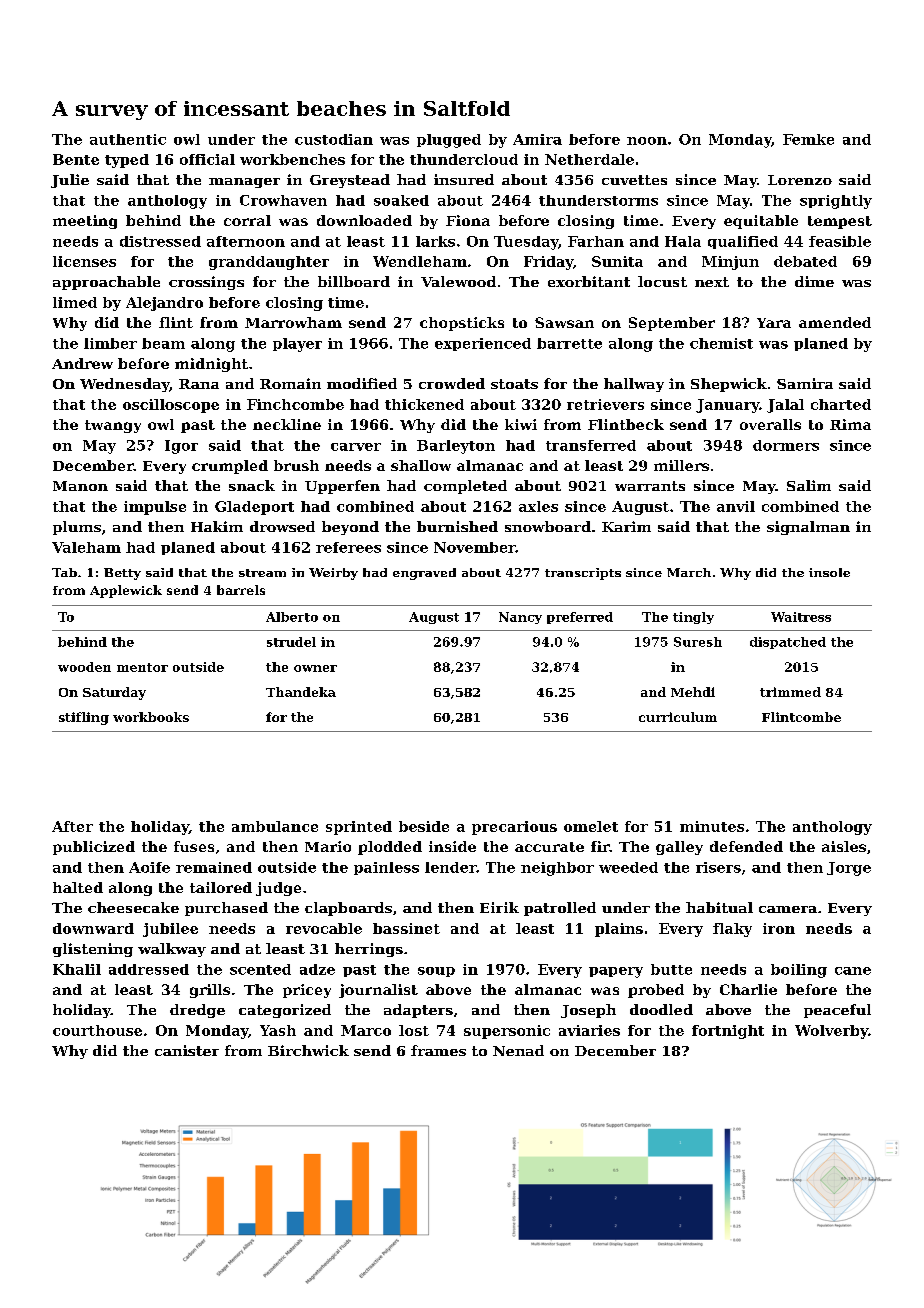  Describe the element at coordinates (151, 717) in the image. I see `workbooks` at that location.
